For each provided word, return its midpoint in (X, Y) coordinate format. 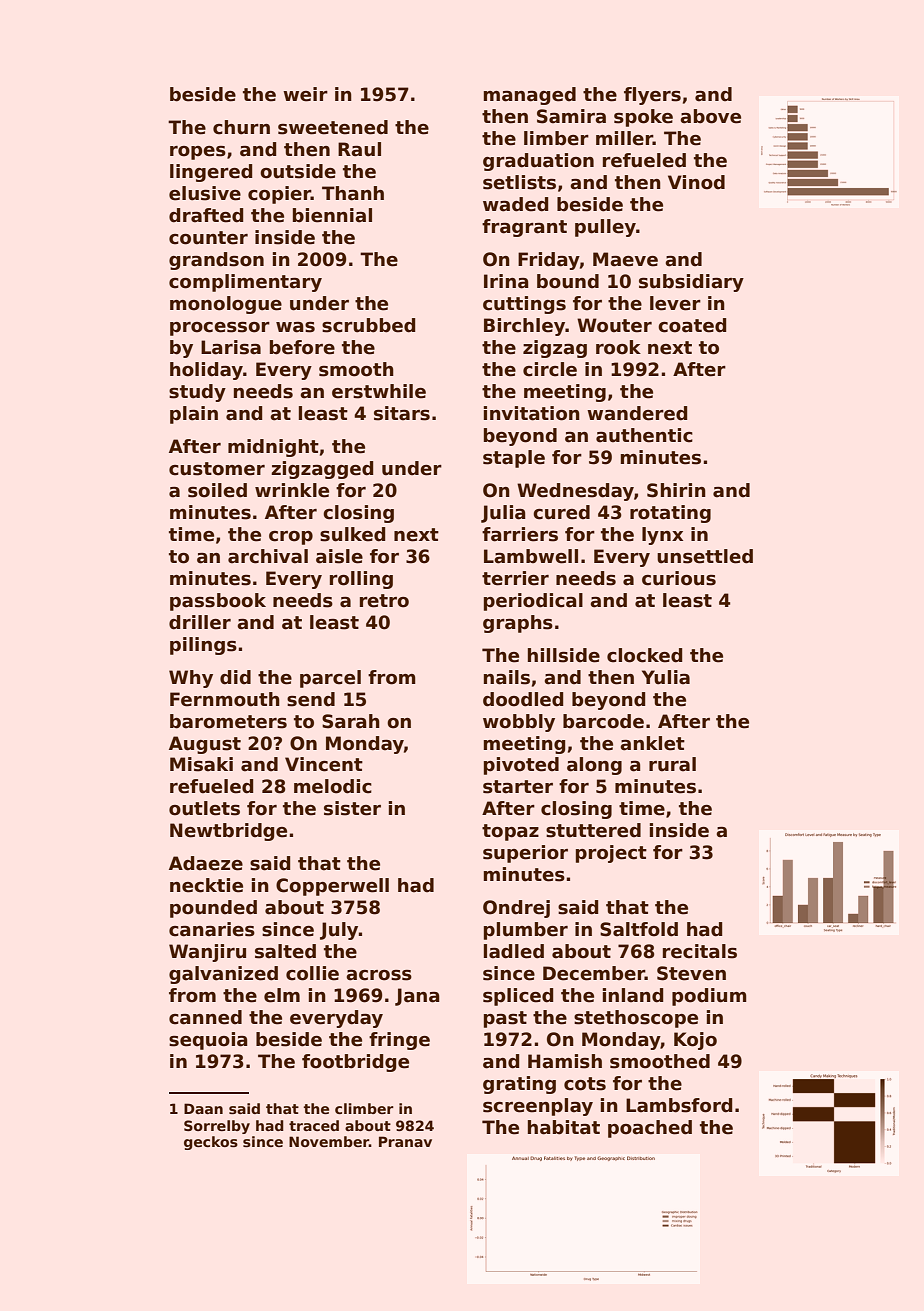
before (302, 347)
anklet (652, 743)
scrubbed (368, 325)
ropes (198, 153)
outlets (204, 808)
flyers (652, 96)
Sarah (351, 721)
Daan (203, 1108)
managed (530, 96)
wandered (637, 413)
